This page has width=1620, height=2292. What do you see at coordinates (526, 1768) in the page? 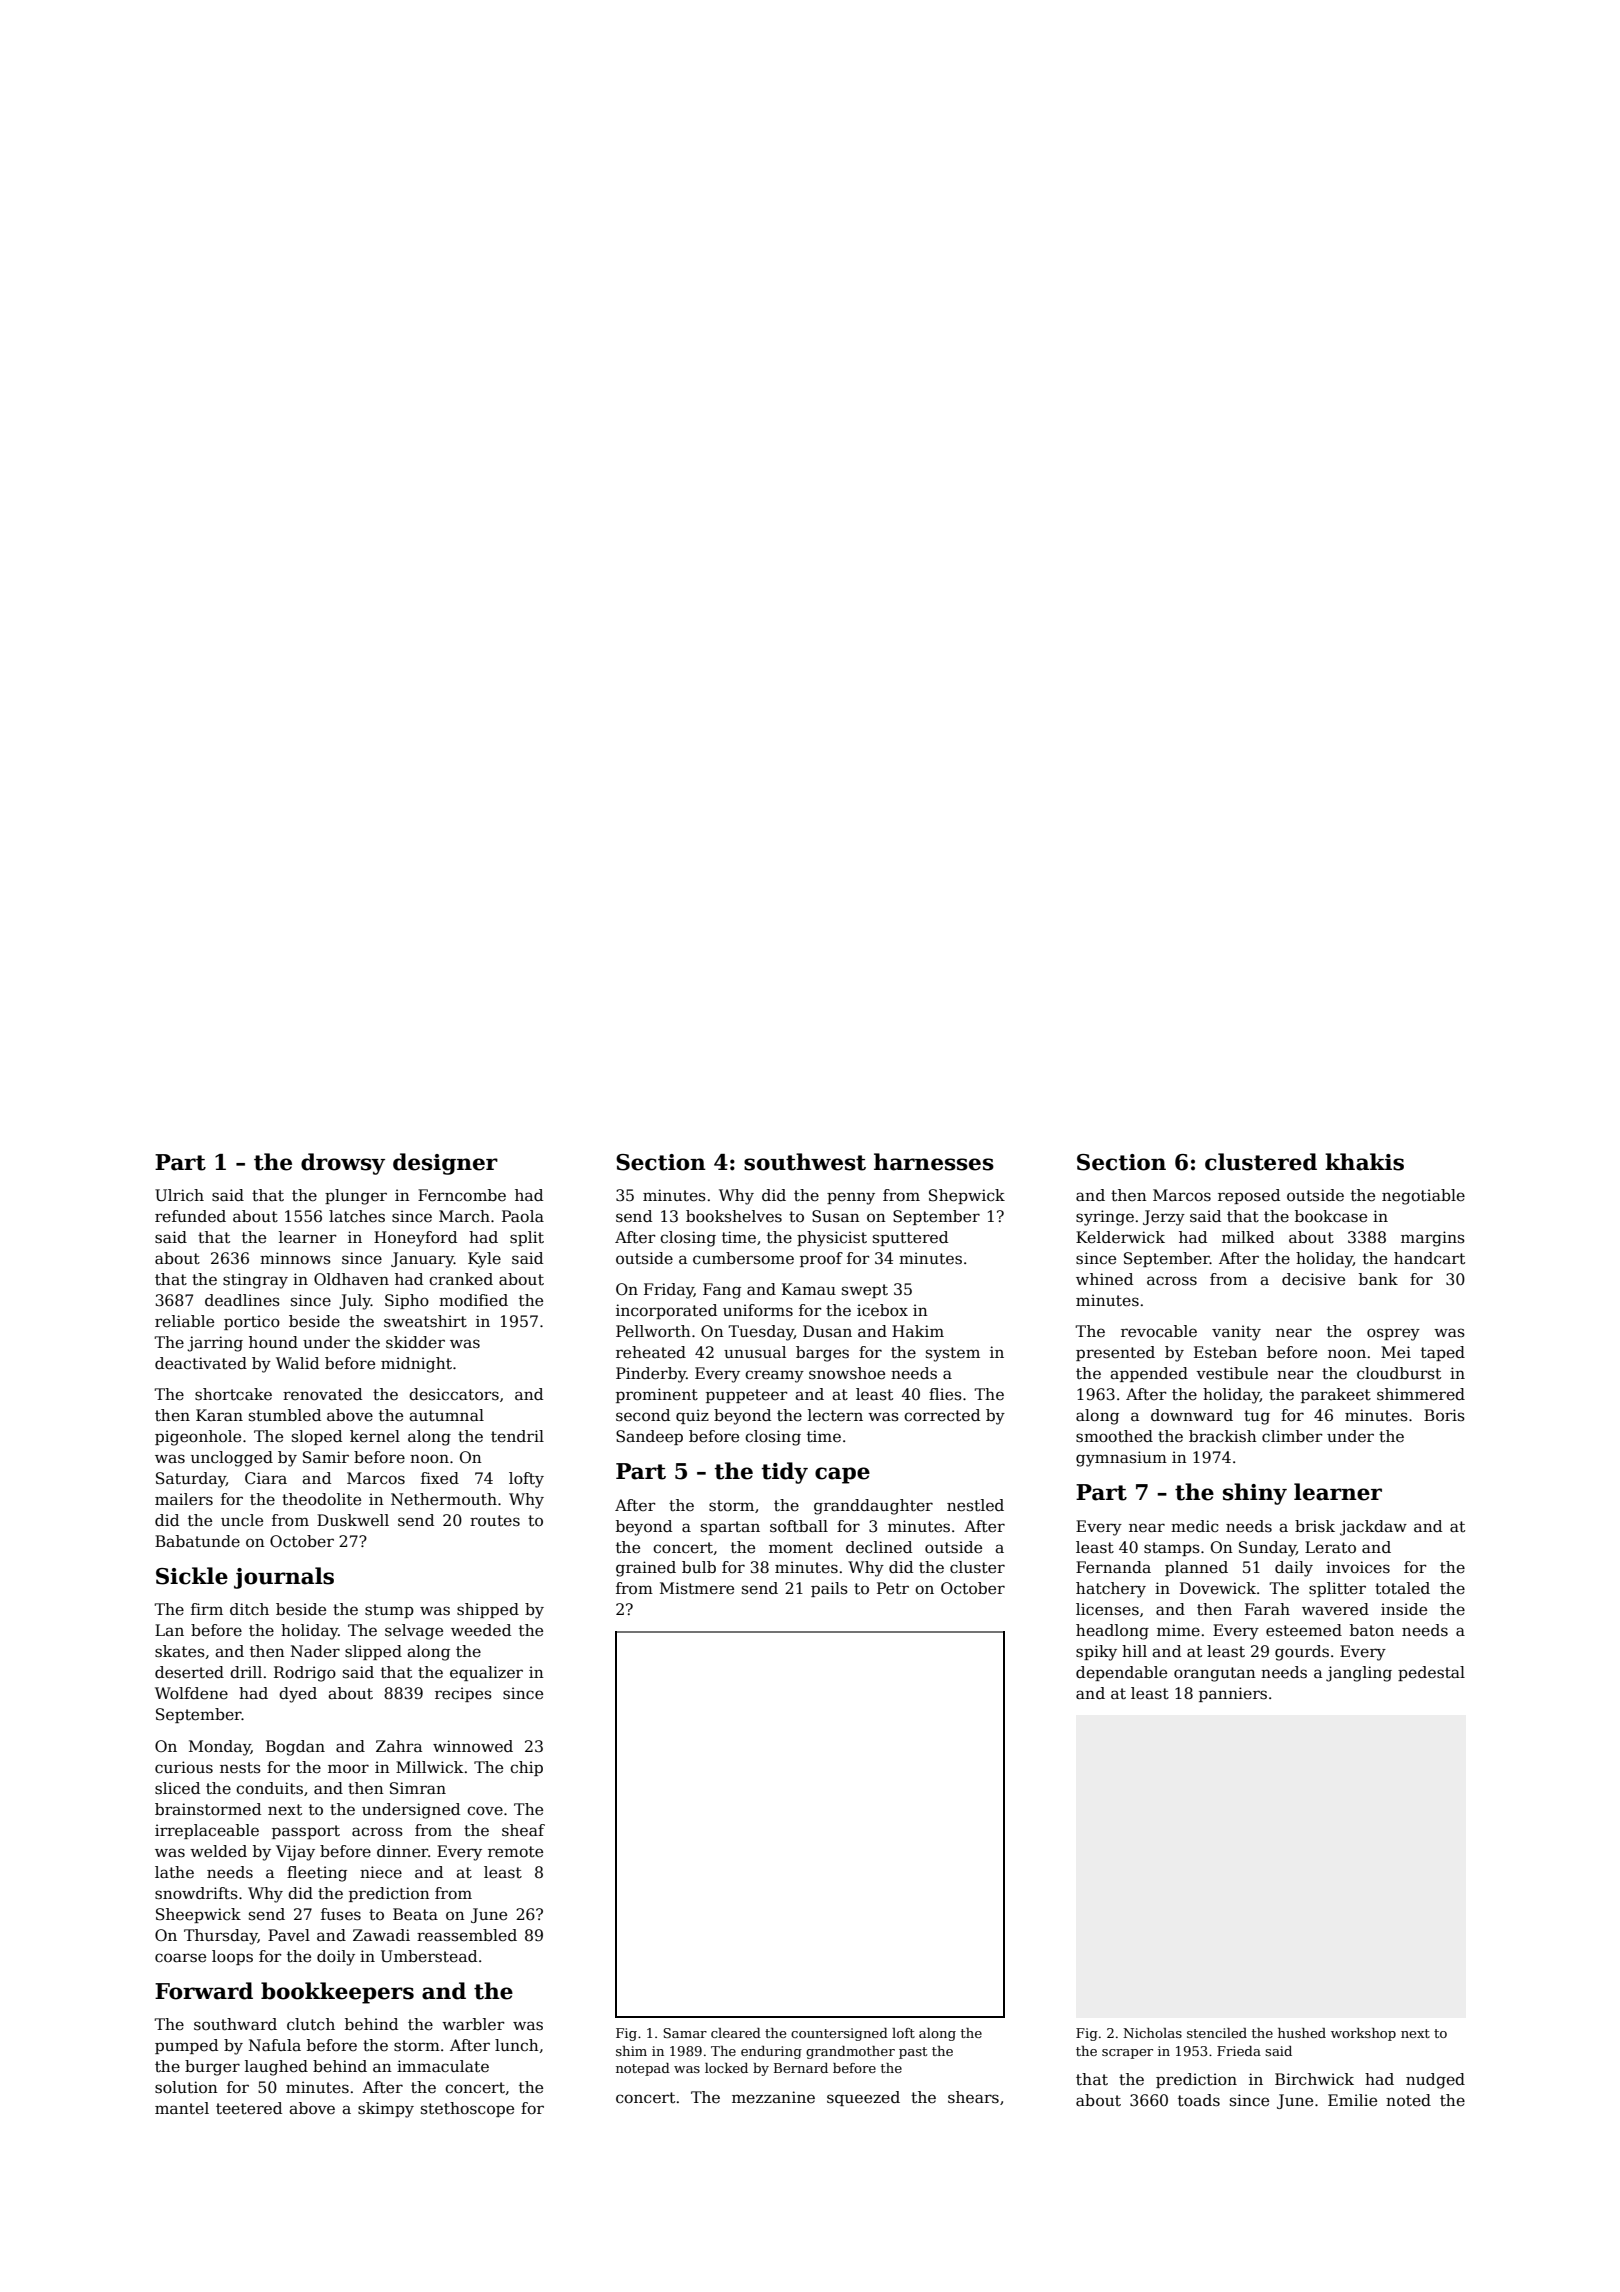
I see `chip` at bounding box center [526, 1768].
